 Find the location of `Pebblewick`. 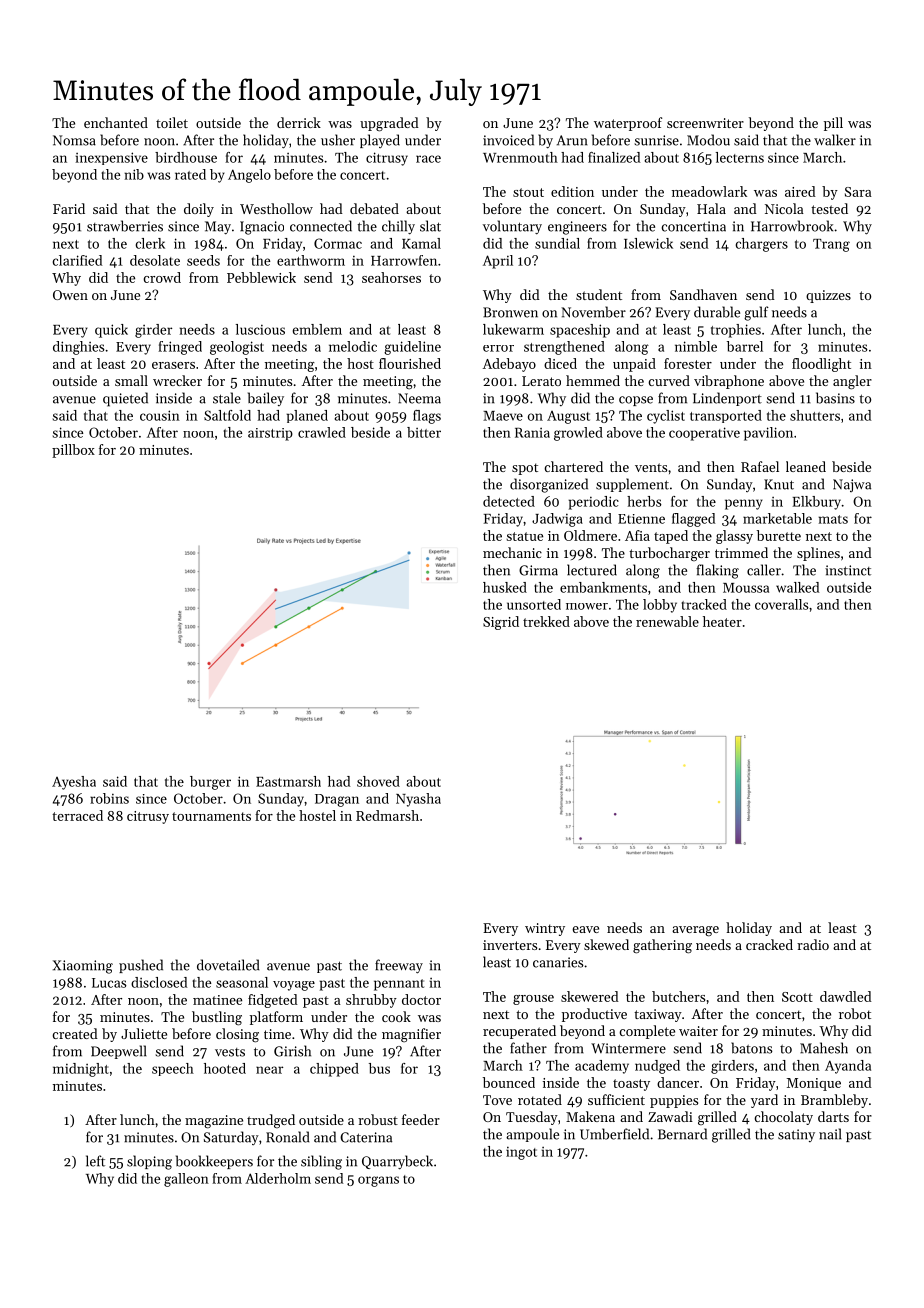

Pebblewick is located at coordinates (261, 277).
